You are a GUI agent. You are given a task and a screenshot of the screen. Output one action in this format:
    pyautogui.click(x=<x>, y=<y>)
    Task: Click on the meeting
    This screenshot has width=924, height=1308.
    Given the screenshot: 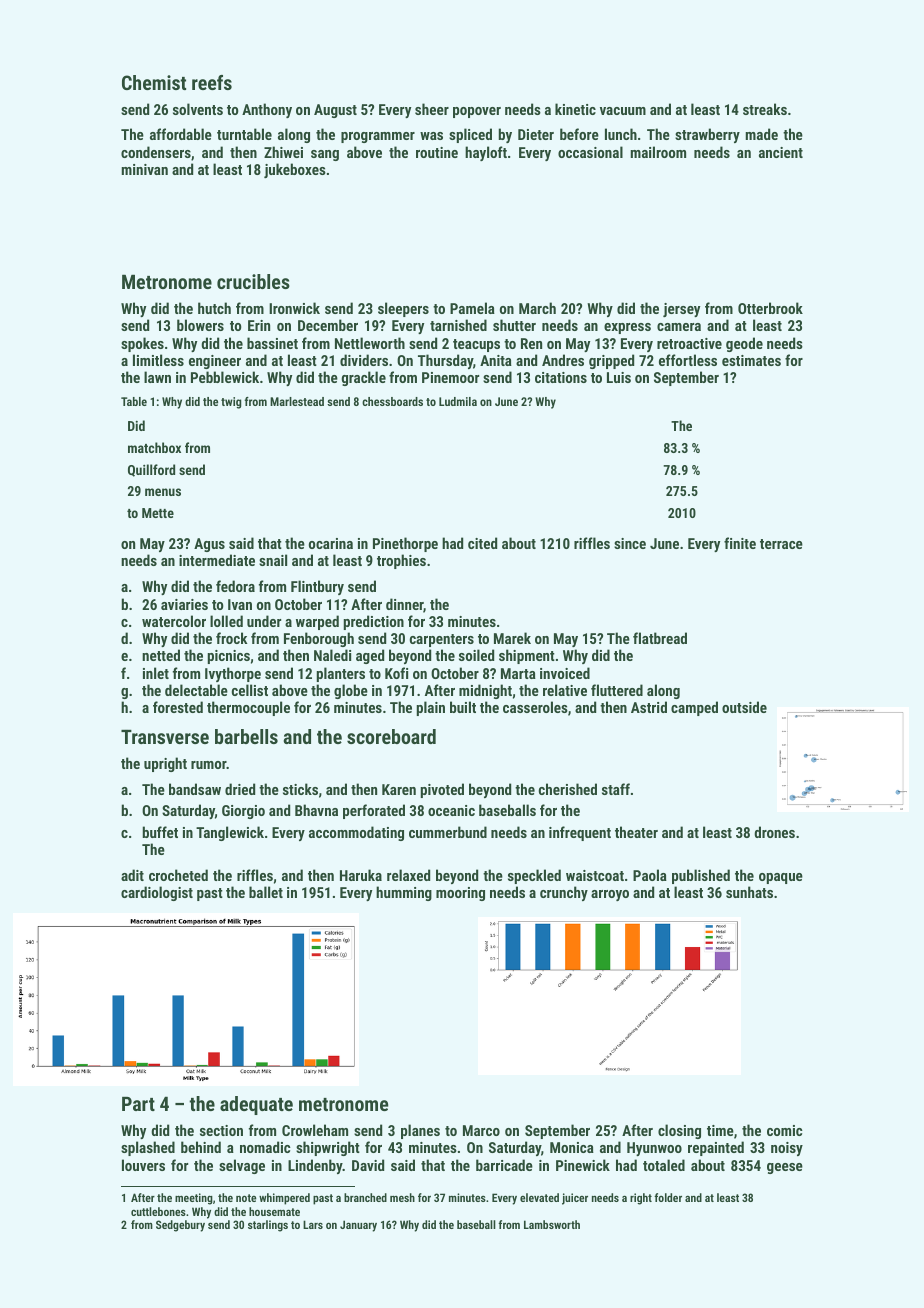 What is the action you would take?
    pyautogui.click(x=194, y=1199)
